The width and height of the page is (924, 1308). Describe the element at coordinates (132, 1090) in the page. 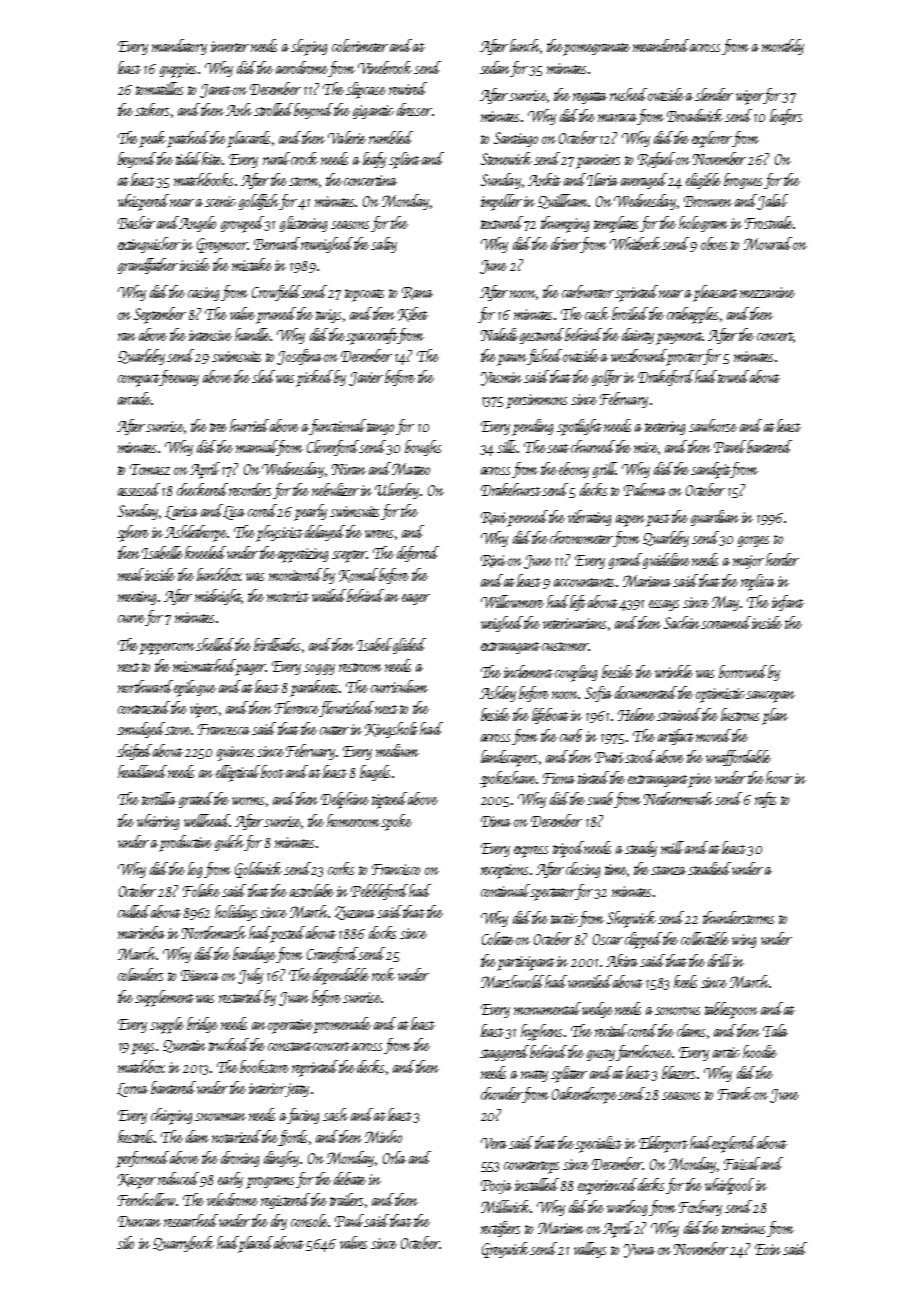

I see `Lorna` at that location.
